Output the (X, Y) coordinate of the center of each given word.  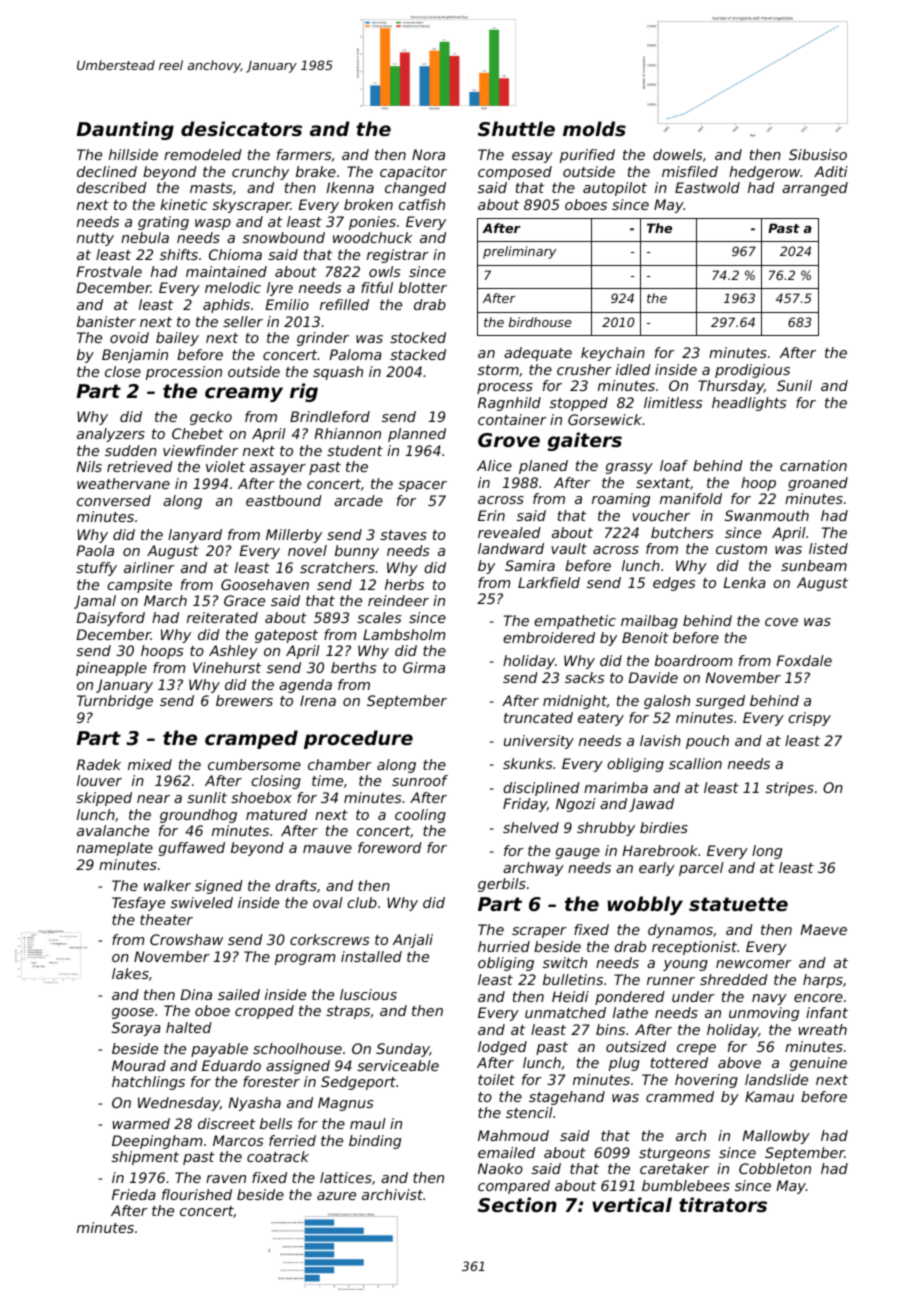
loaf (674, 465)
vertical (632, 1204)
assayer (278, 469)
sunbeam (814, 565)
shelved (531, 827)
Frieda (134, 1194)
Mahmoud (513, 1135)
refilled (344, 304)
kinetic (183, 204)
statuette (738, 904)
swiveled (202, 902)
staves (403, 535)
